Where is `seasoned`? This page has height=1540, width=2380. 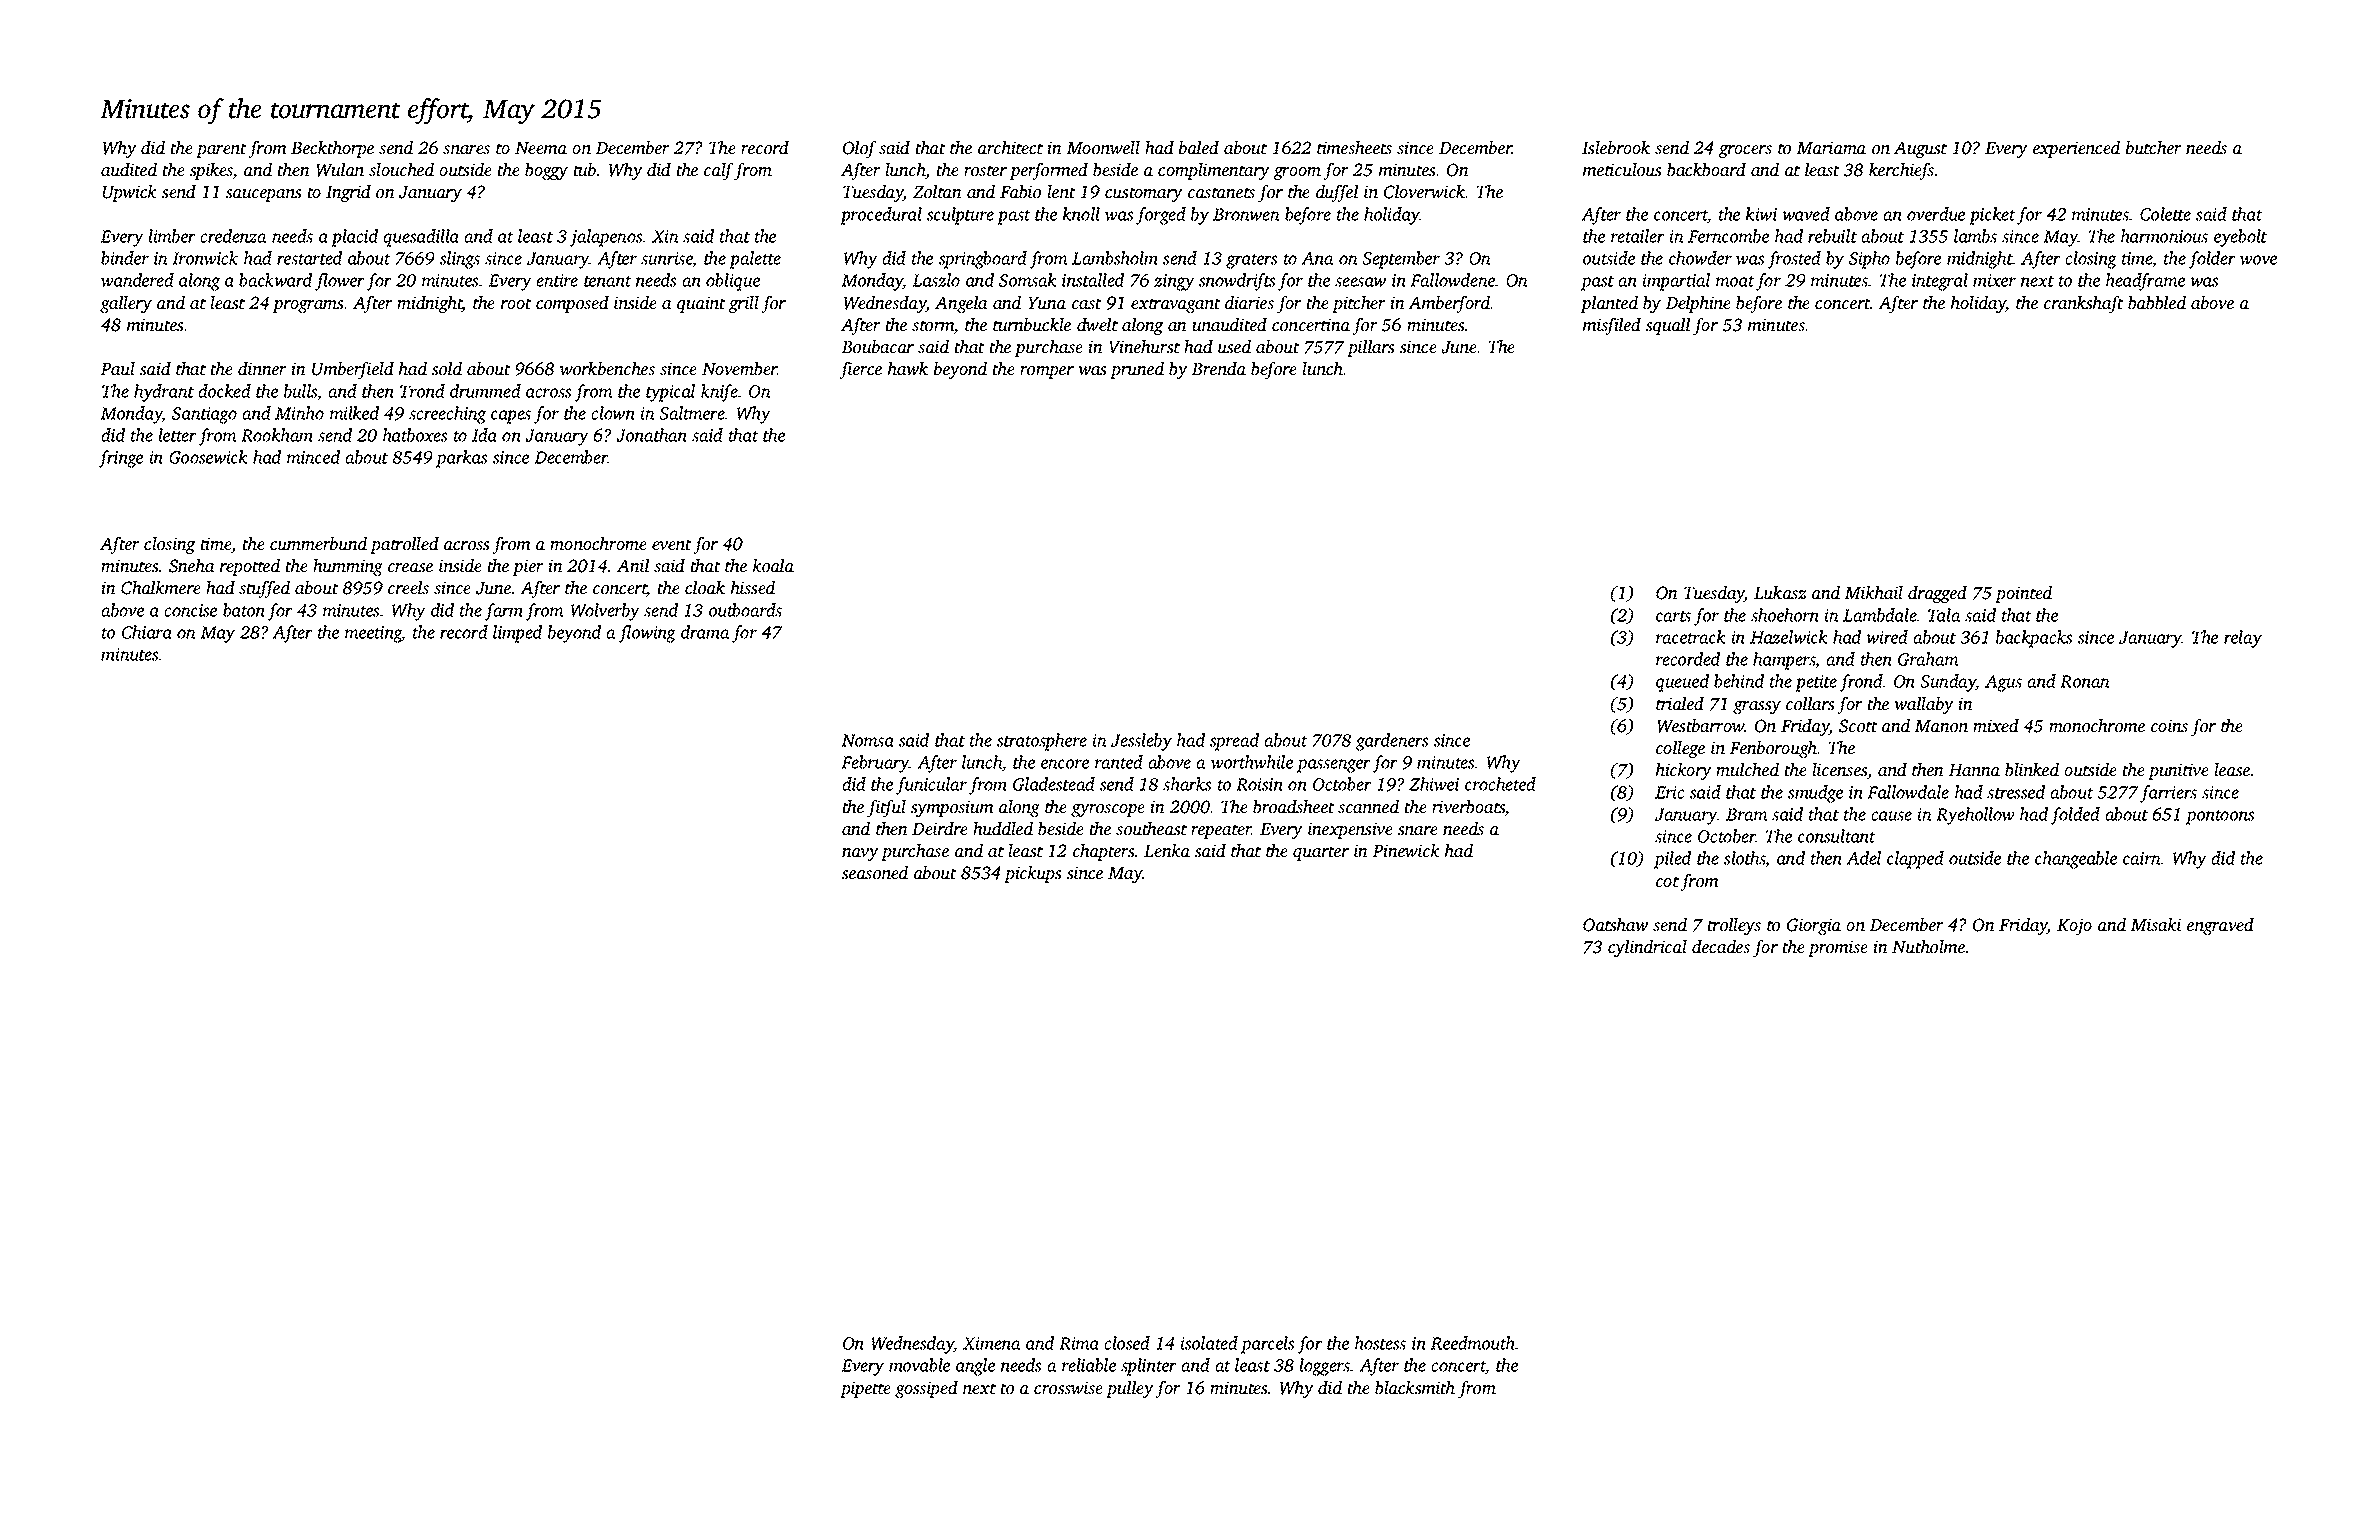
seasoned is located at coordinates (875, 872).
